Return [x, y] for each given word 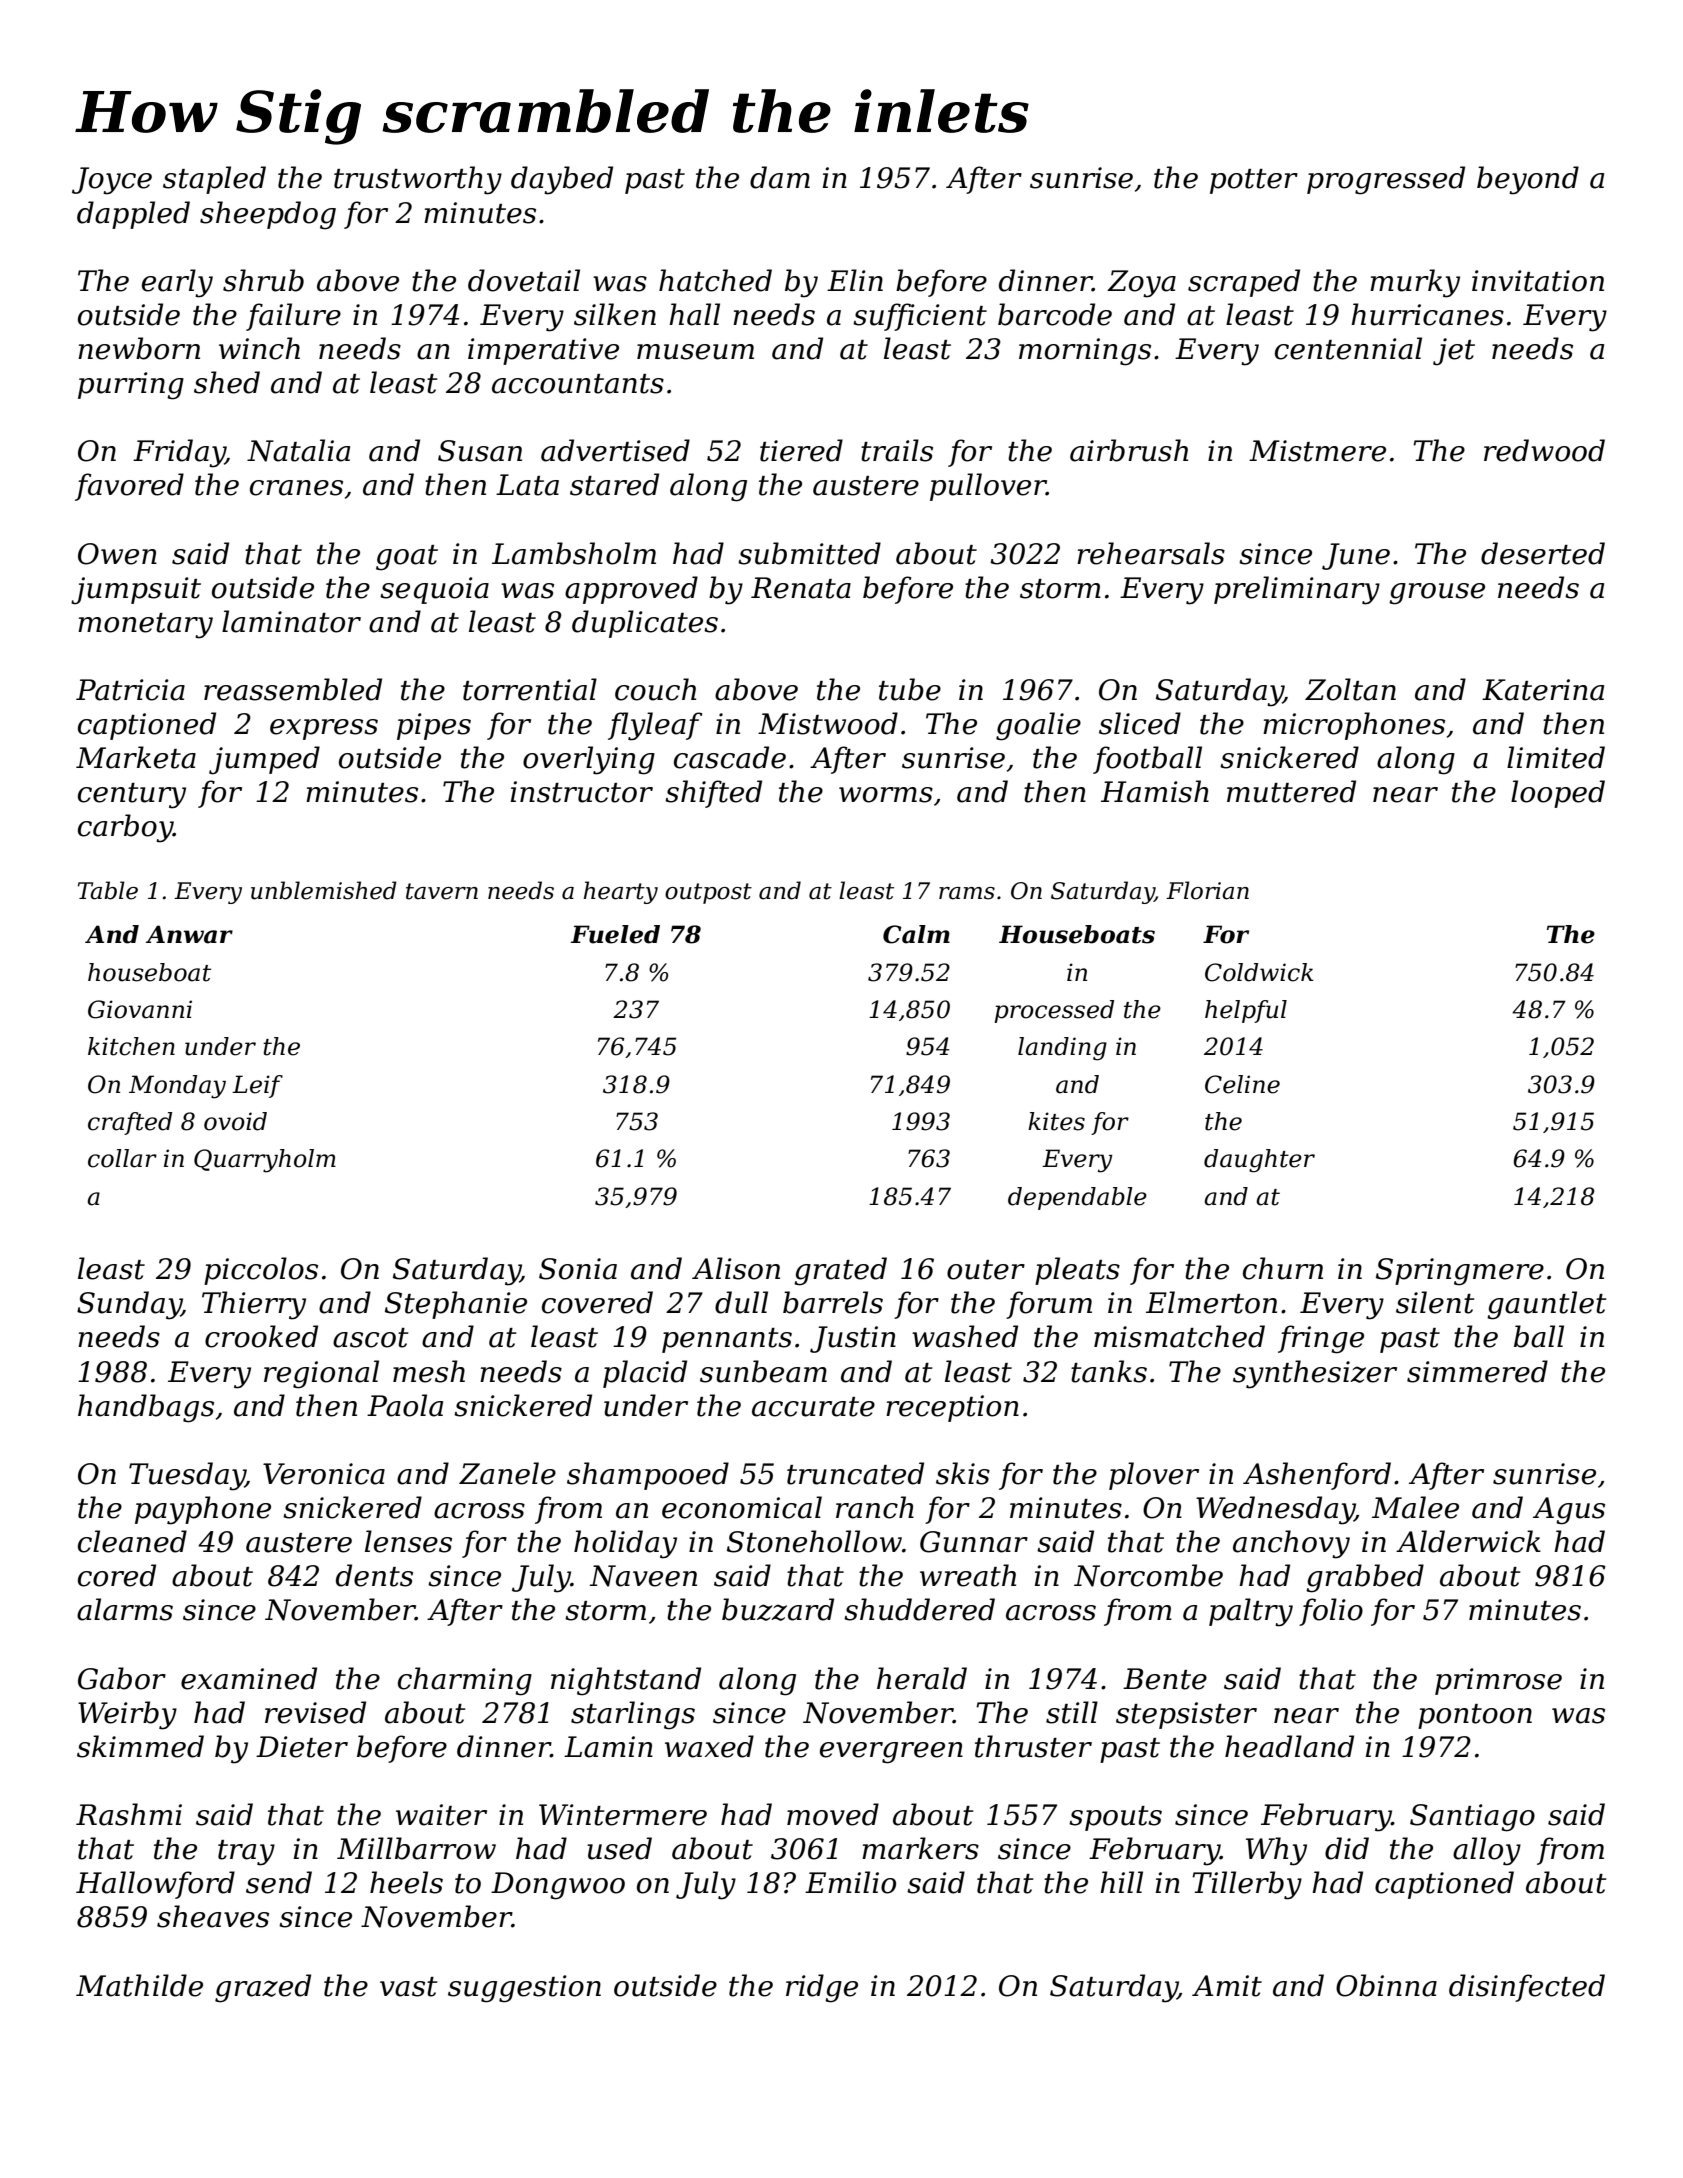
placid [645, 1374]
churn [1283, 1268]
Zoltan [1350, 689]
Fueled [615, 934]
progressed [1386, 180]
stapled [214, 180]
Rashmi [129, 1814]
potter [1254, 181]
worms [886, 795]
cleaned [132, 1541]
